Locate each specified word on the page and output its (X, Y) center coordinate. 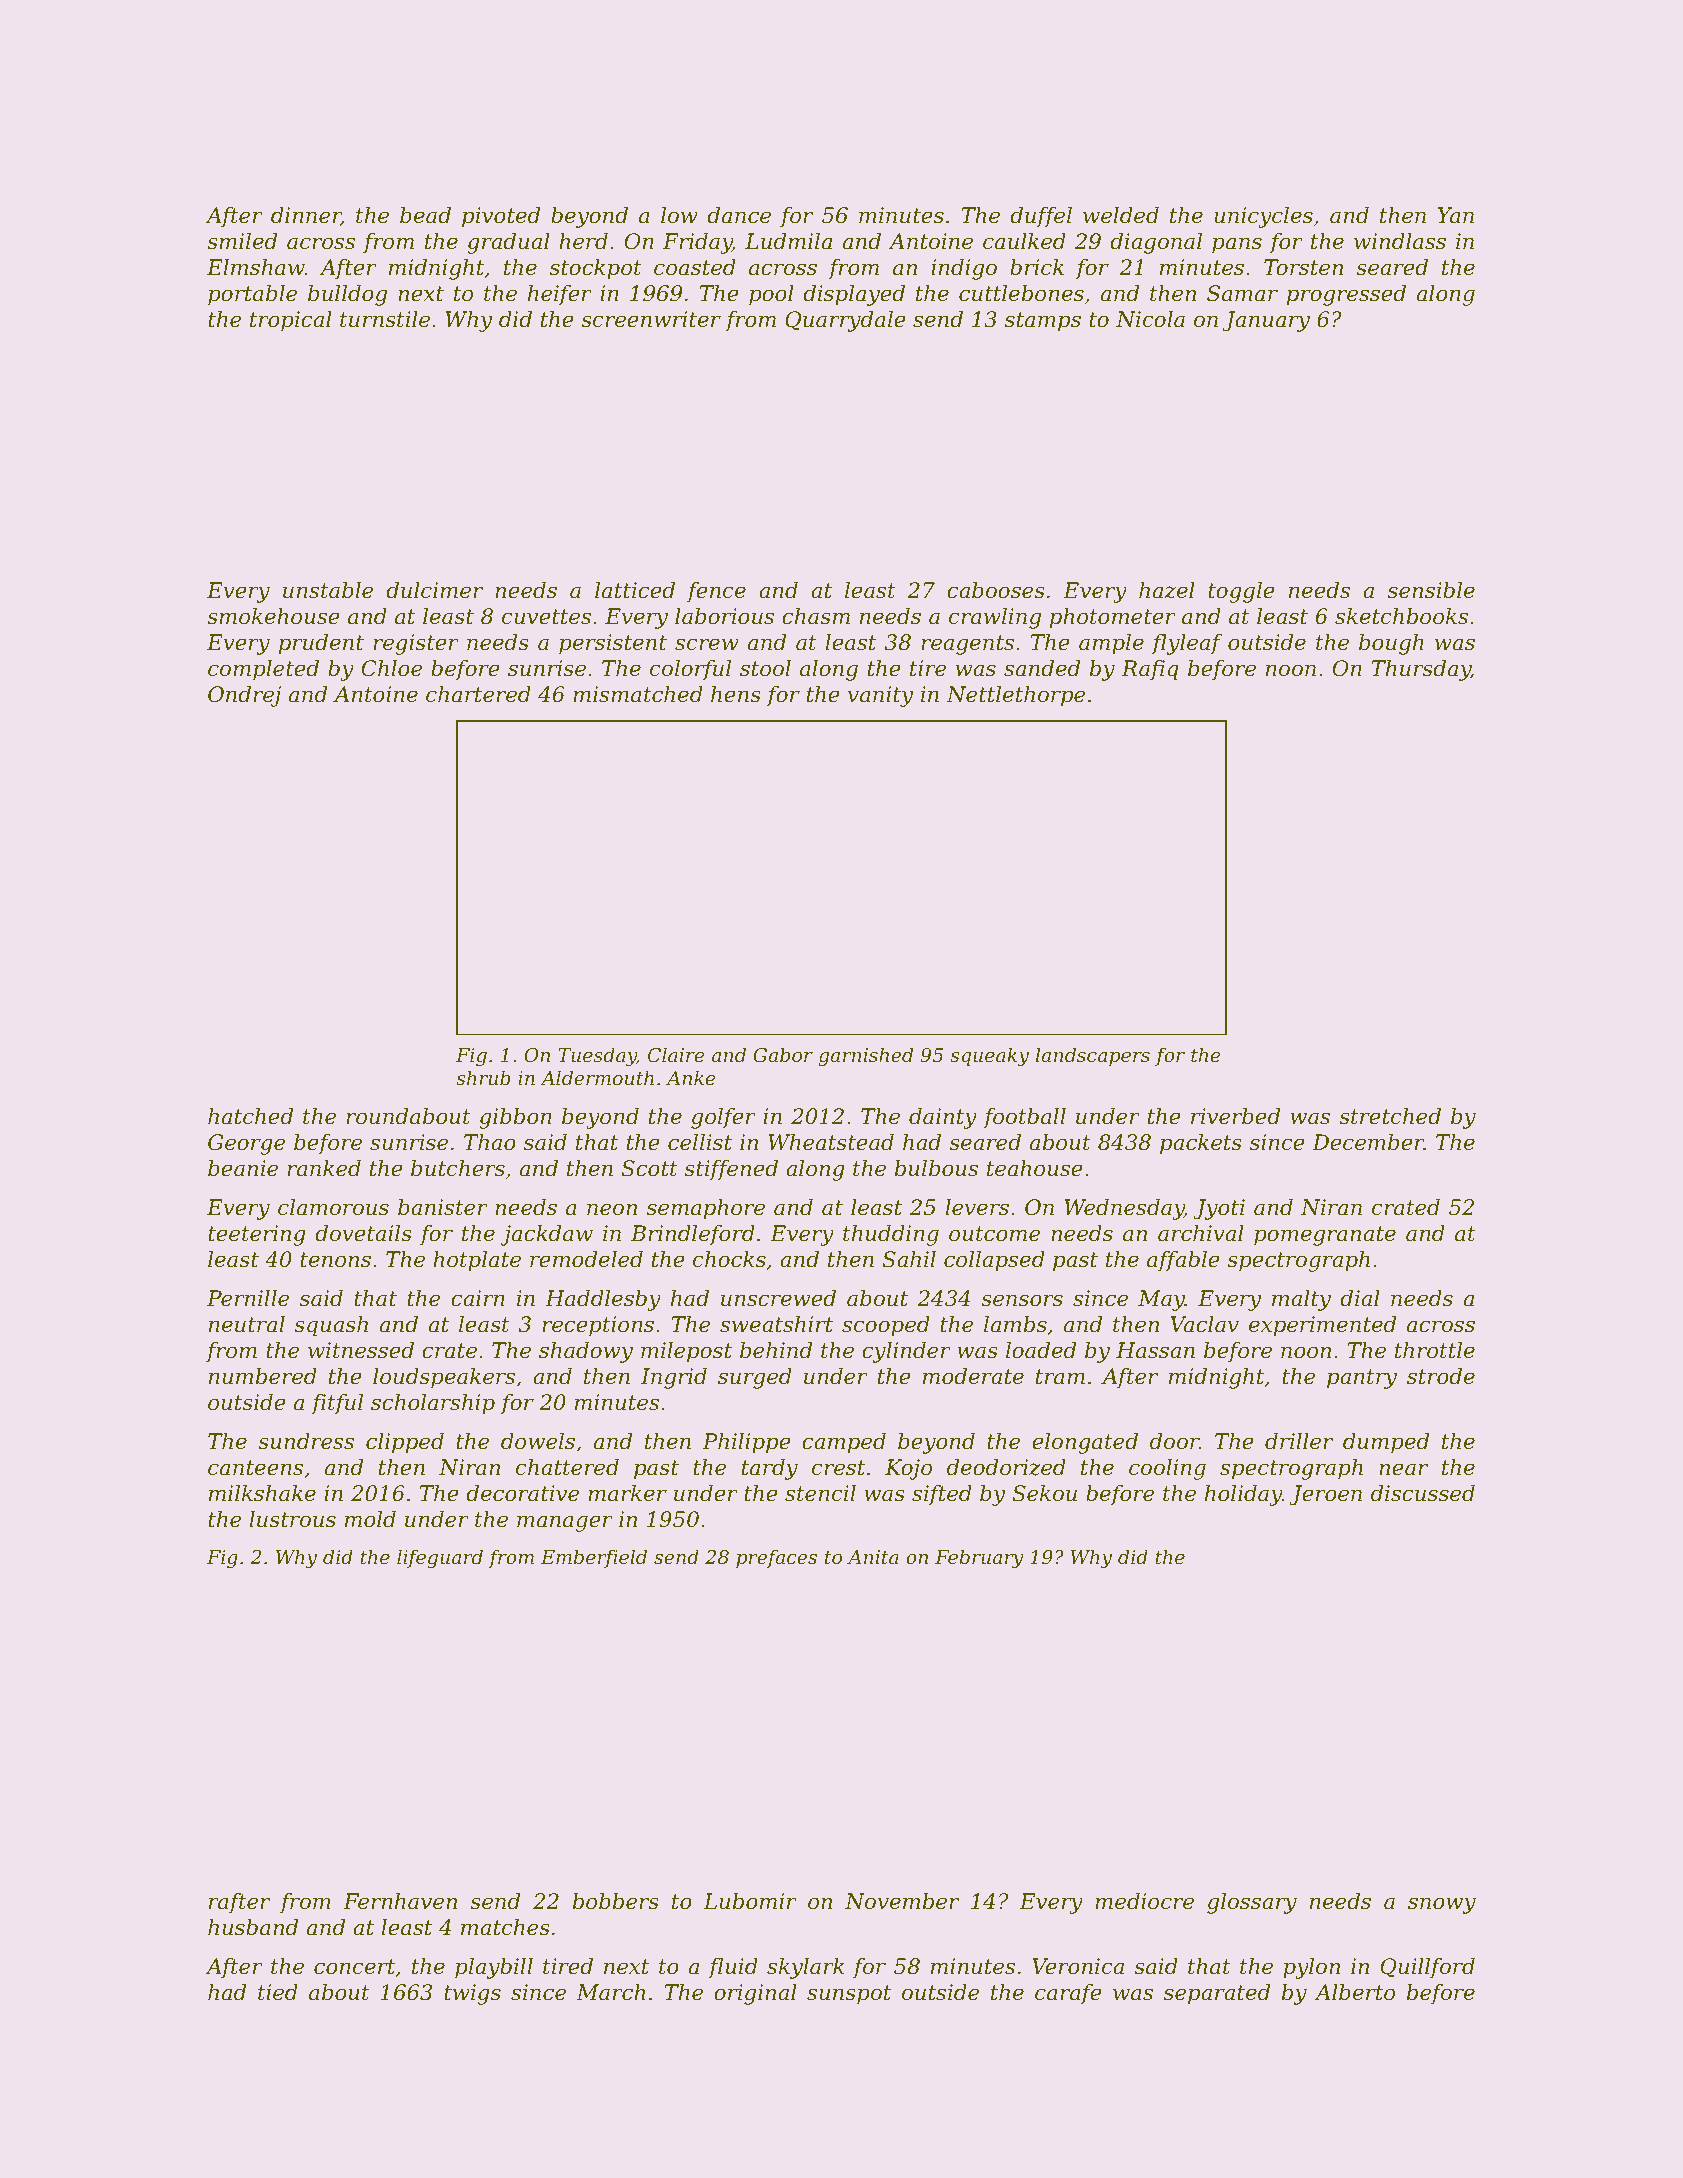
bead (425, 215)
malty (1301, 1300)
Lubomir (750, 1901)
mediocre (1144, 1901)
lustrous (292, 1519)
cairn (478, 1298)
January (1266, 321)
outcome (994, 1234)
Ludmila (788, 241)
